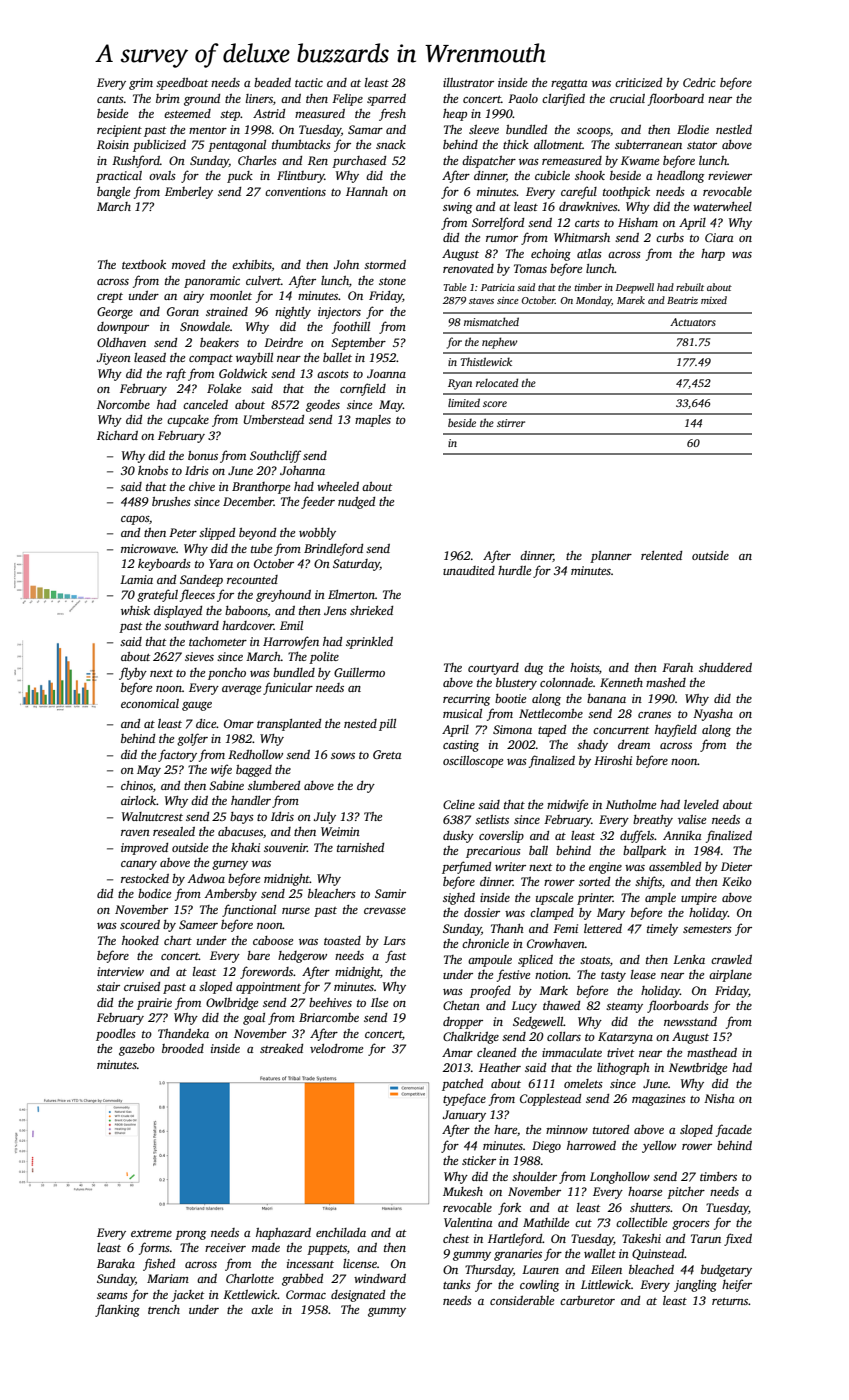 Image resolution: width=849 pixels, height=1400 pixels. Describe the element at coordinates (373, 421) in the screenshot. I see `maples` at that location.
